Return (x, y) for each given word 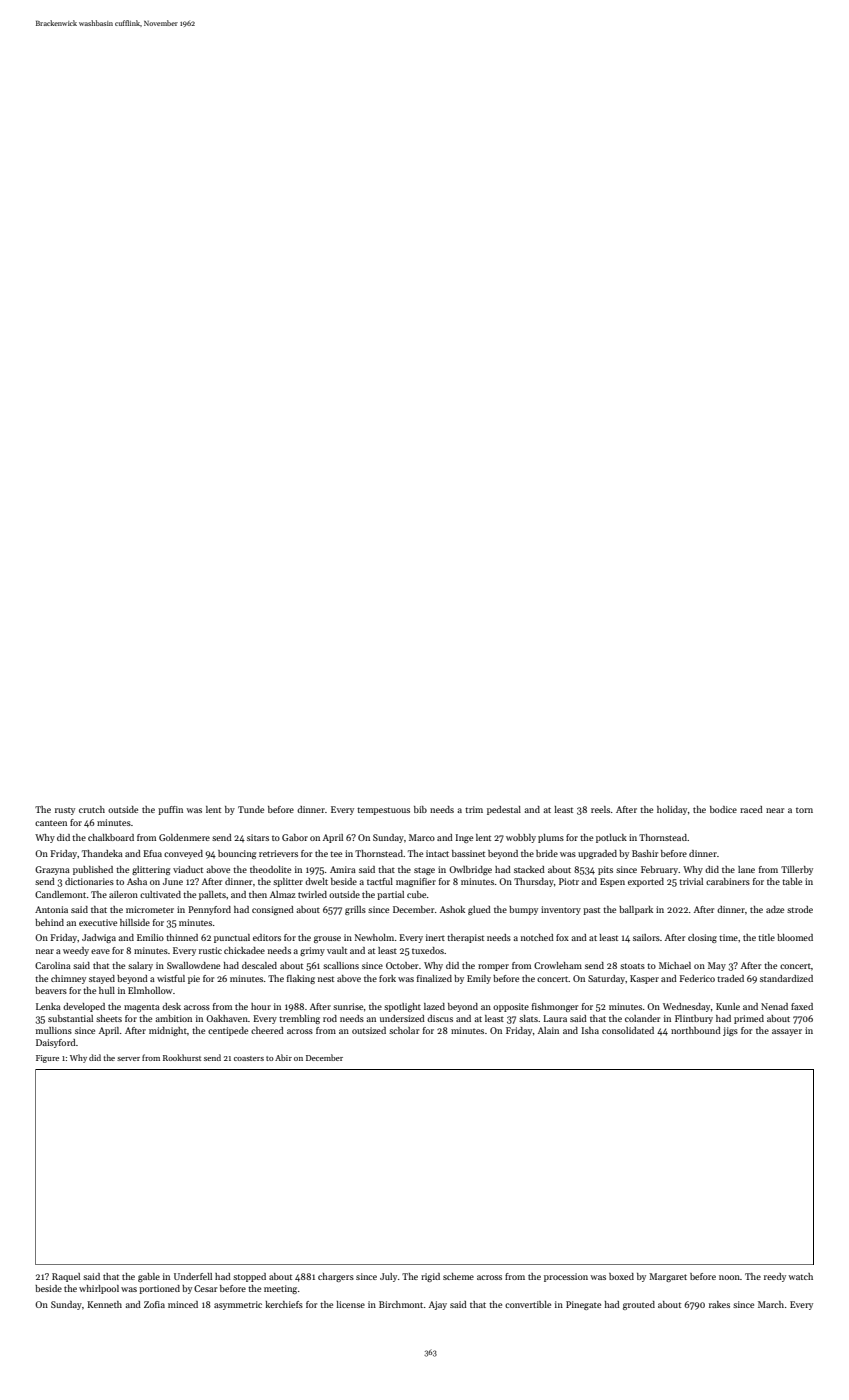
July (388, 1277)
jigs (730, 1031)
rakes (719, 1304)
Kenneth (104, 1304)
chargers (336, 1277)
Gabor (295, 837)
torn (804, 810)
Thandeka (102, 853)
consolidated (628, 1030)
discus (440, 1018)
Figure (47, 1059)
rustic (210, 950)
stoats (632, 966)
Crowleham (558, 965)
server (128, 1059)
